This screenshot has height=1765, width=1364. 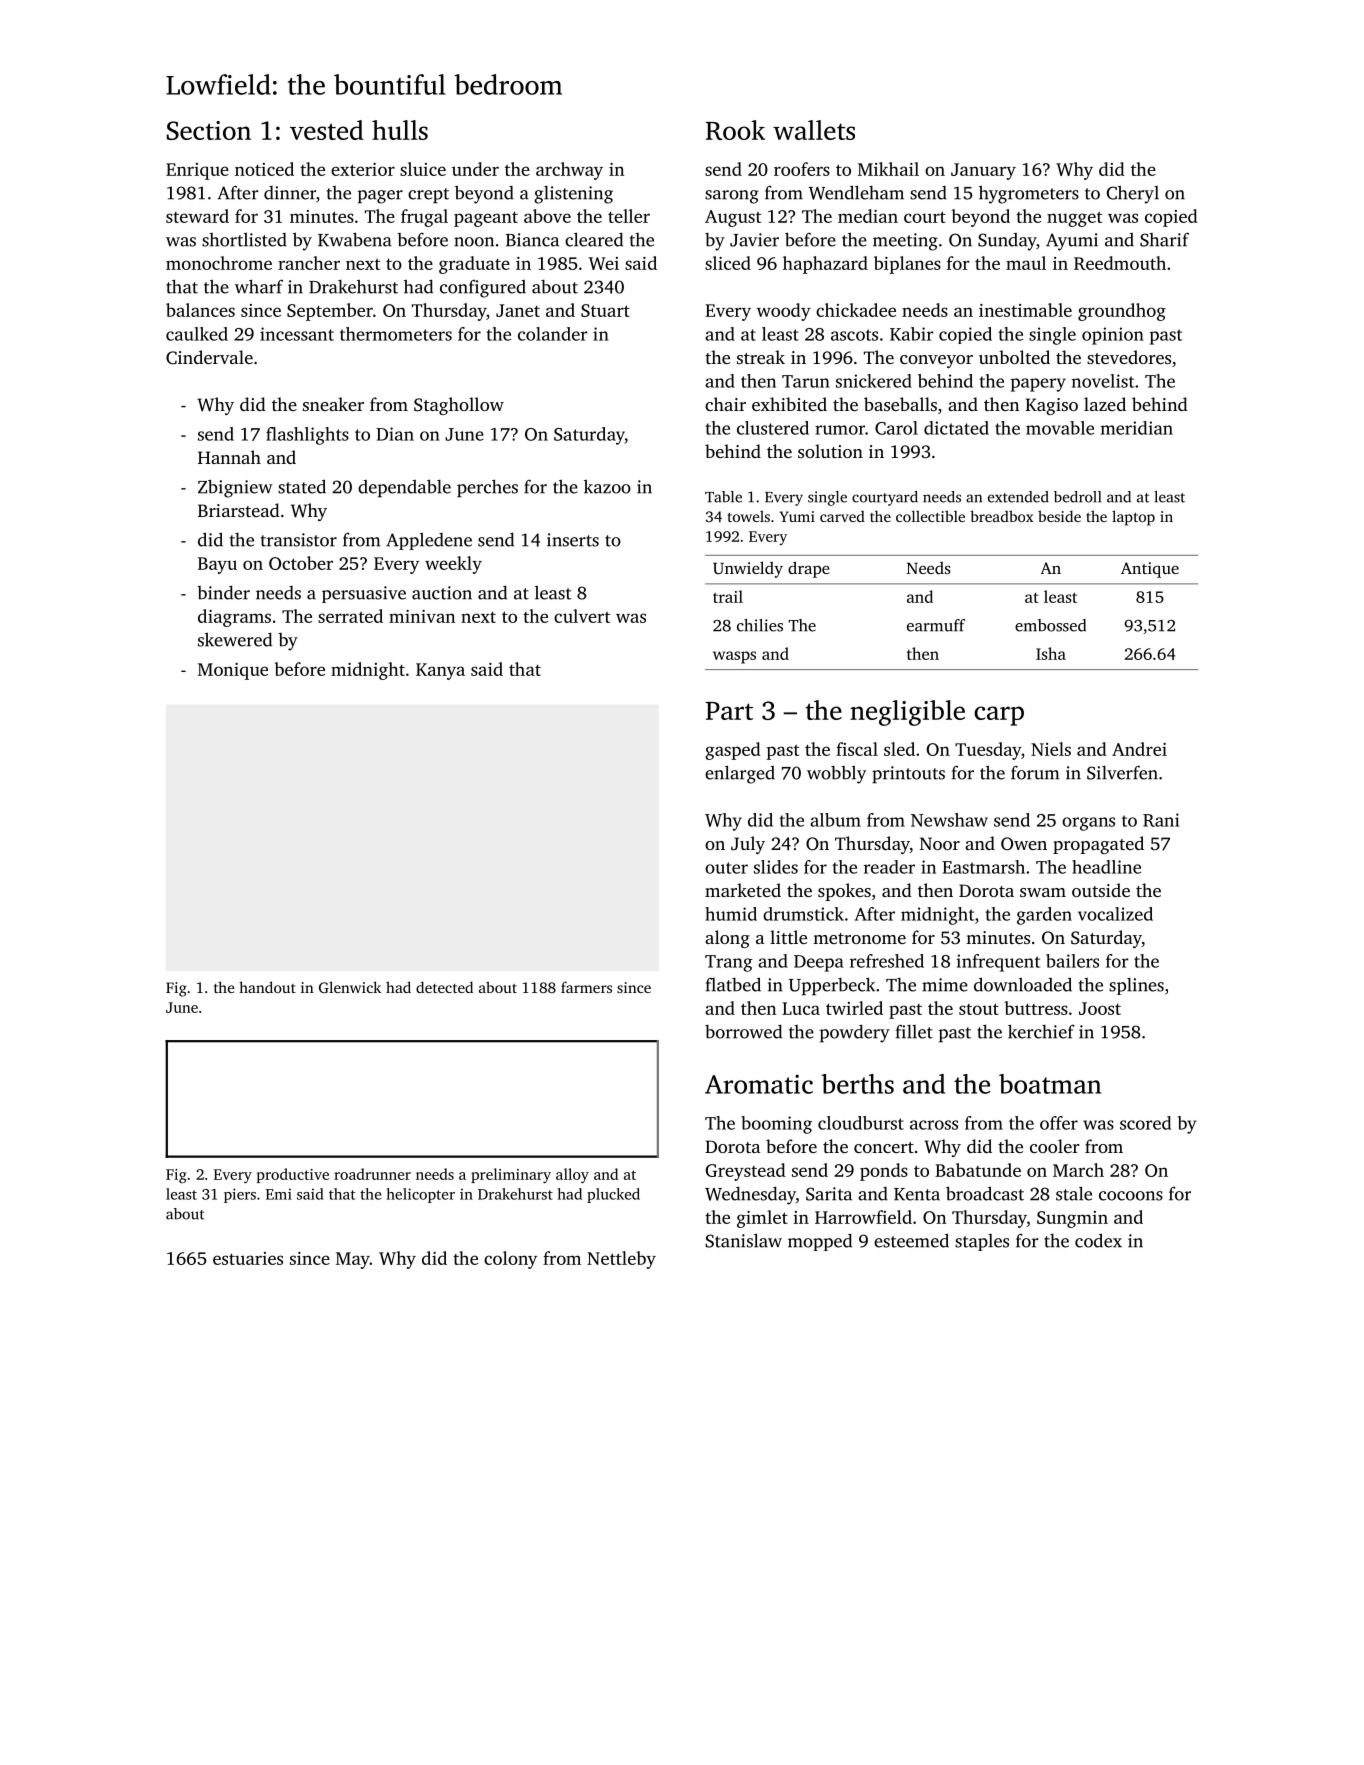 I want to click on plucked, so click(x=613, y=1195).
